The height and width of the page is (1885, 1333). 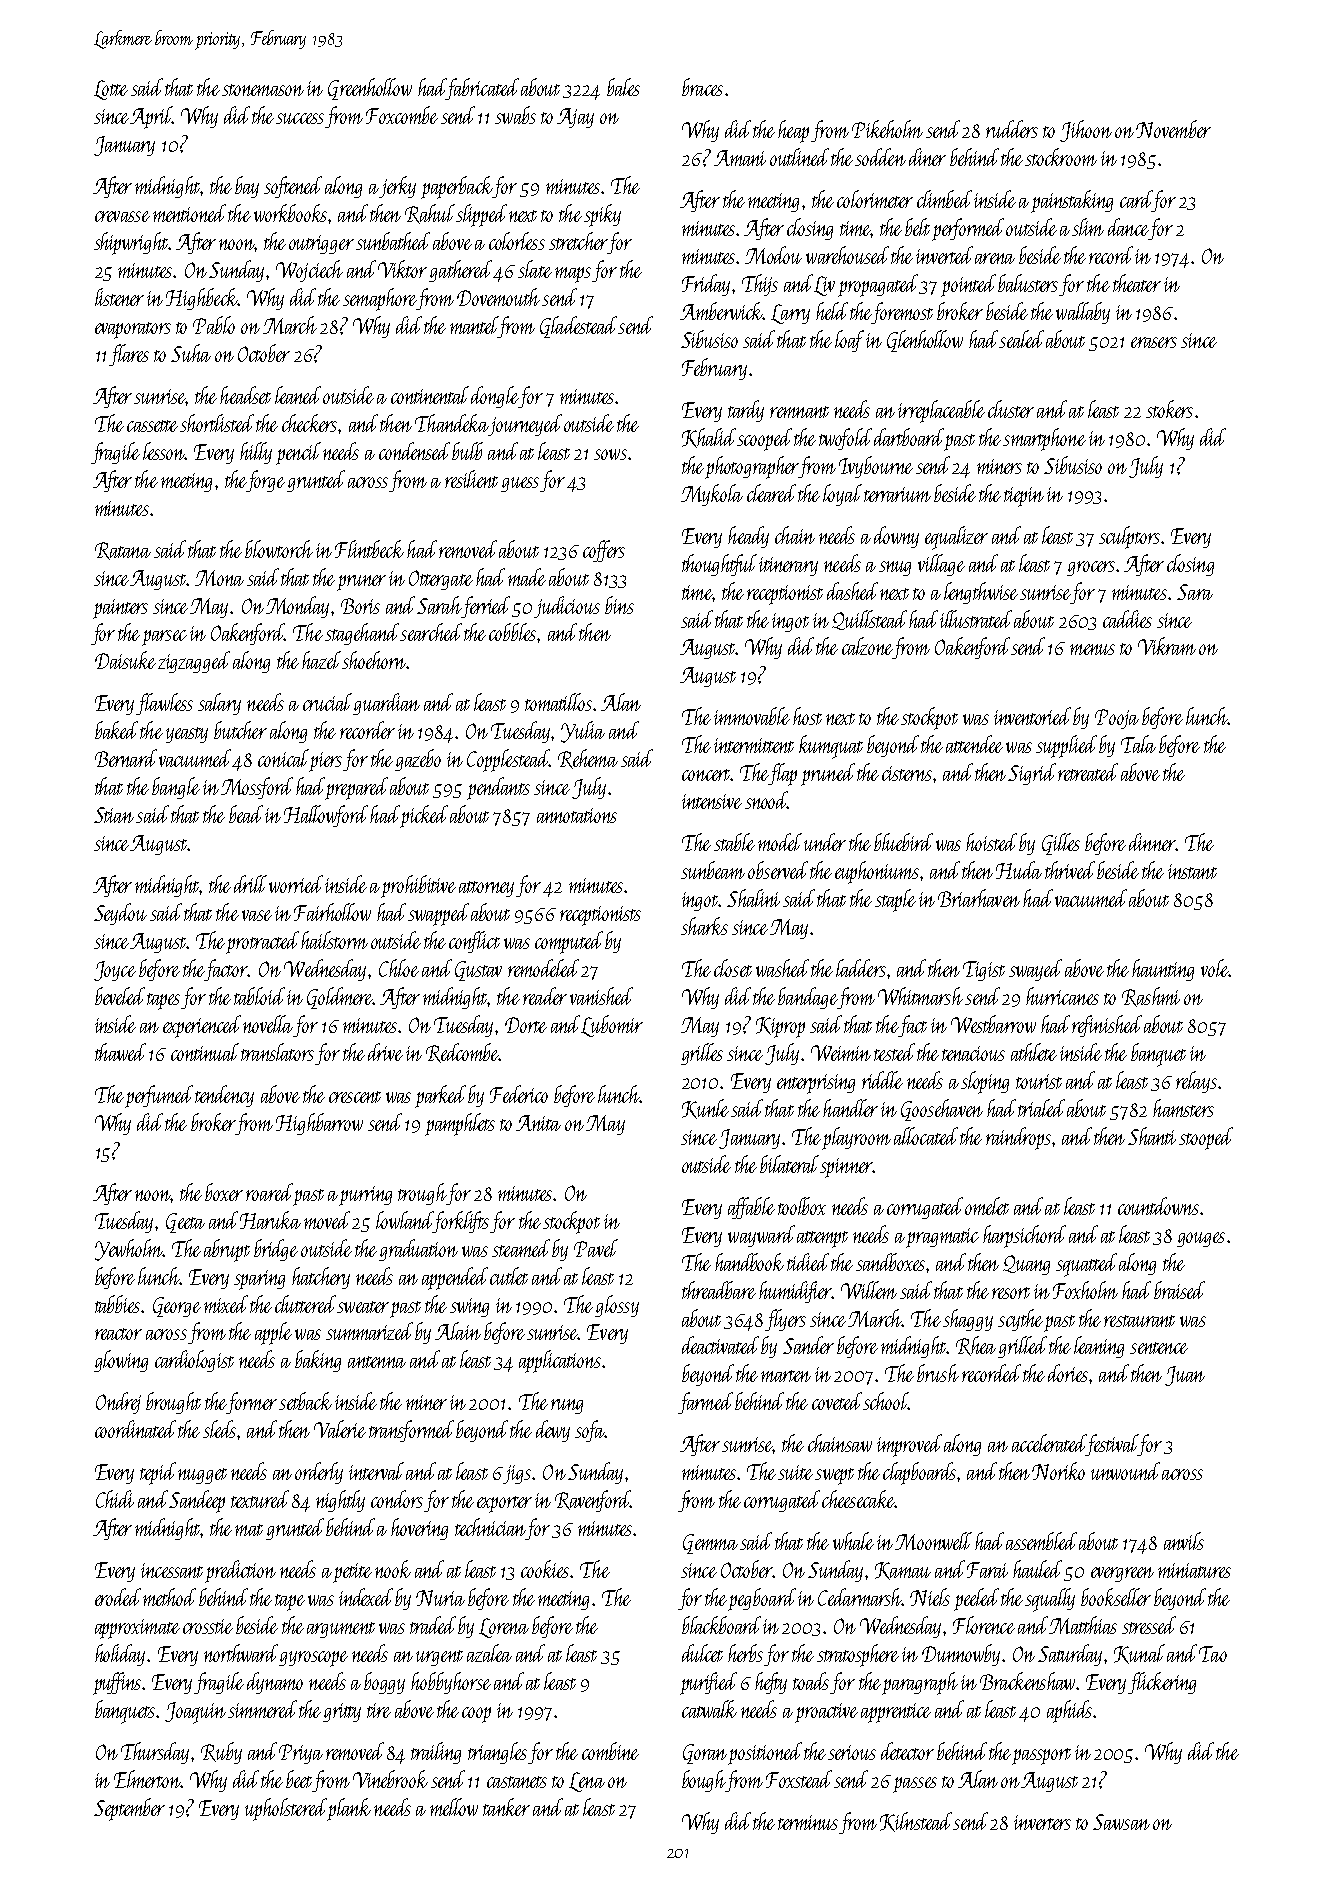 What do you see at coordinates (1192, 871) in the page?
I see `instant` at bounding box center [1192, 871].
